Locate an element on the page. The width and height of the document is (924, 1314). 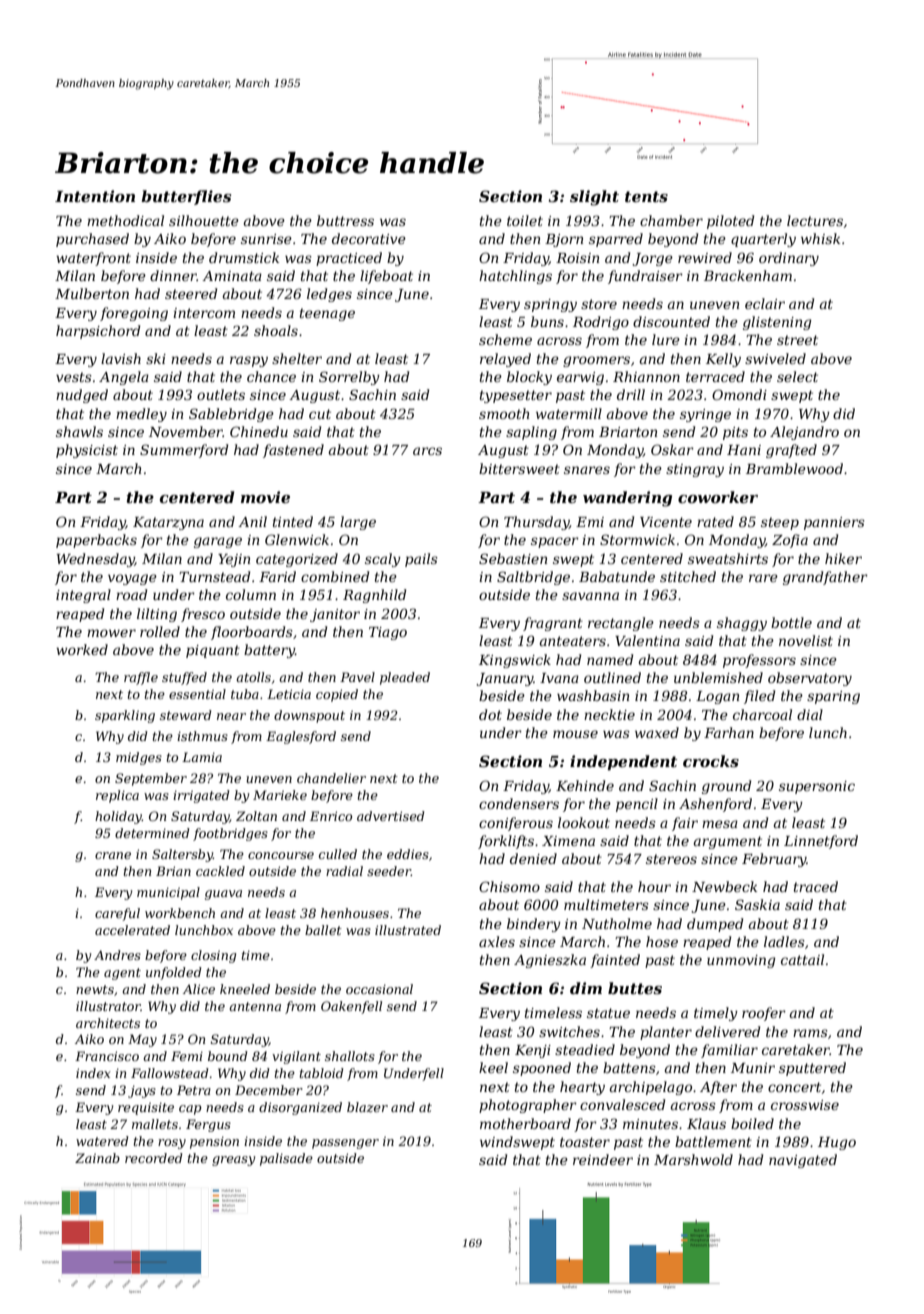
Alejandro is located at coordinates (804, 433).
